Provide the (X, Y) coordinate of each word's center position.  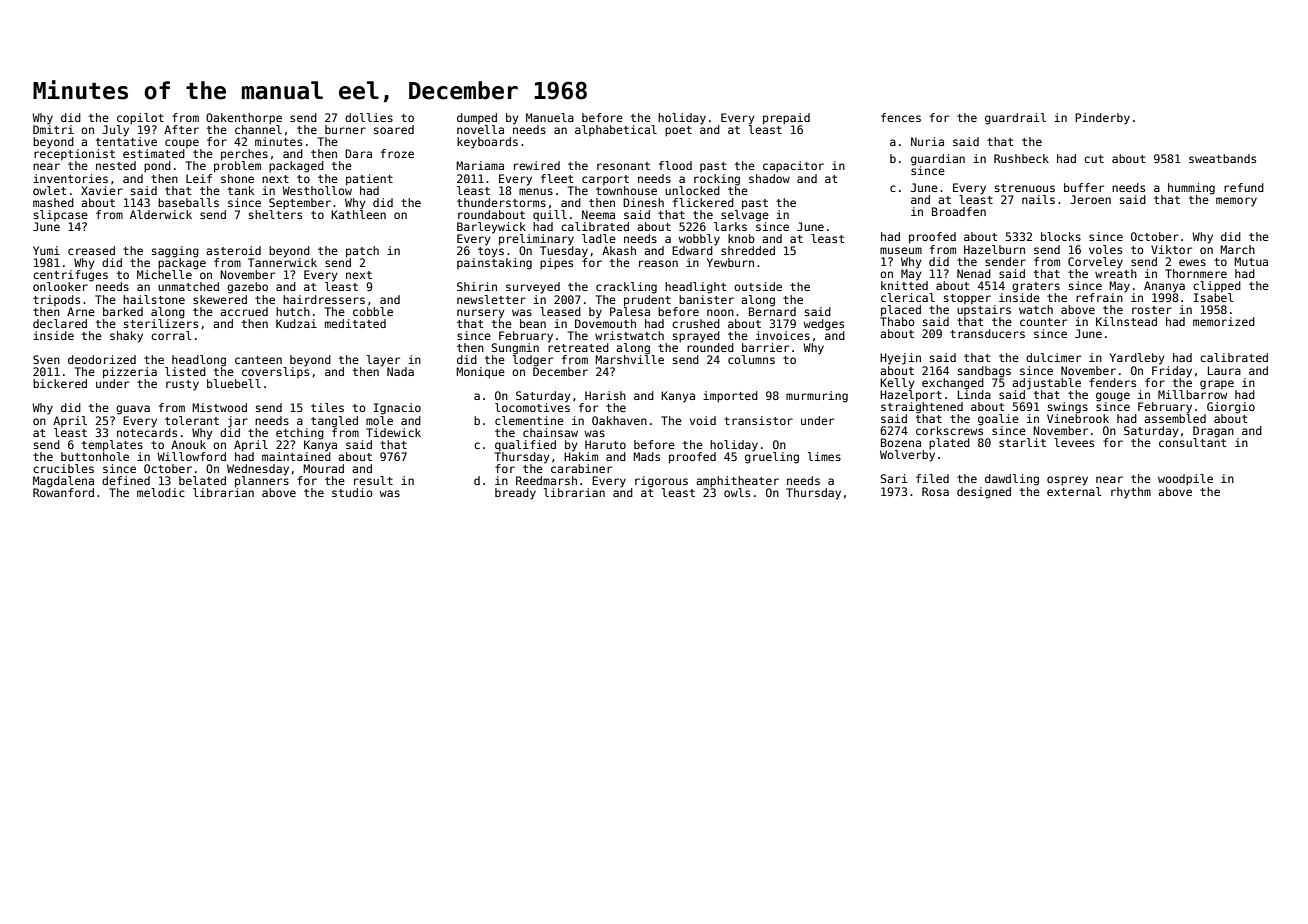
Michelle (164, 274)
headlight (695, 288)
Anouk (188, 444)
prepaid (786, 119)
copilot (140, 119)
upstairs (984, 310)
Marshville (629, 359)
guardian (938, 160)
